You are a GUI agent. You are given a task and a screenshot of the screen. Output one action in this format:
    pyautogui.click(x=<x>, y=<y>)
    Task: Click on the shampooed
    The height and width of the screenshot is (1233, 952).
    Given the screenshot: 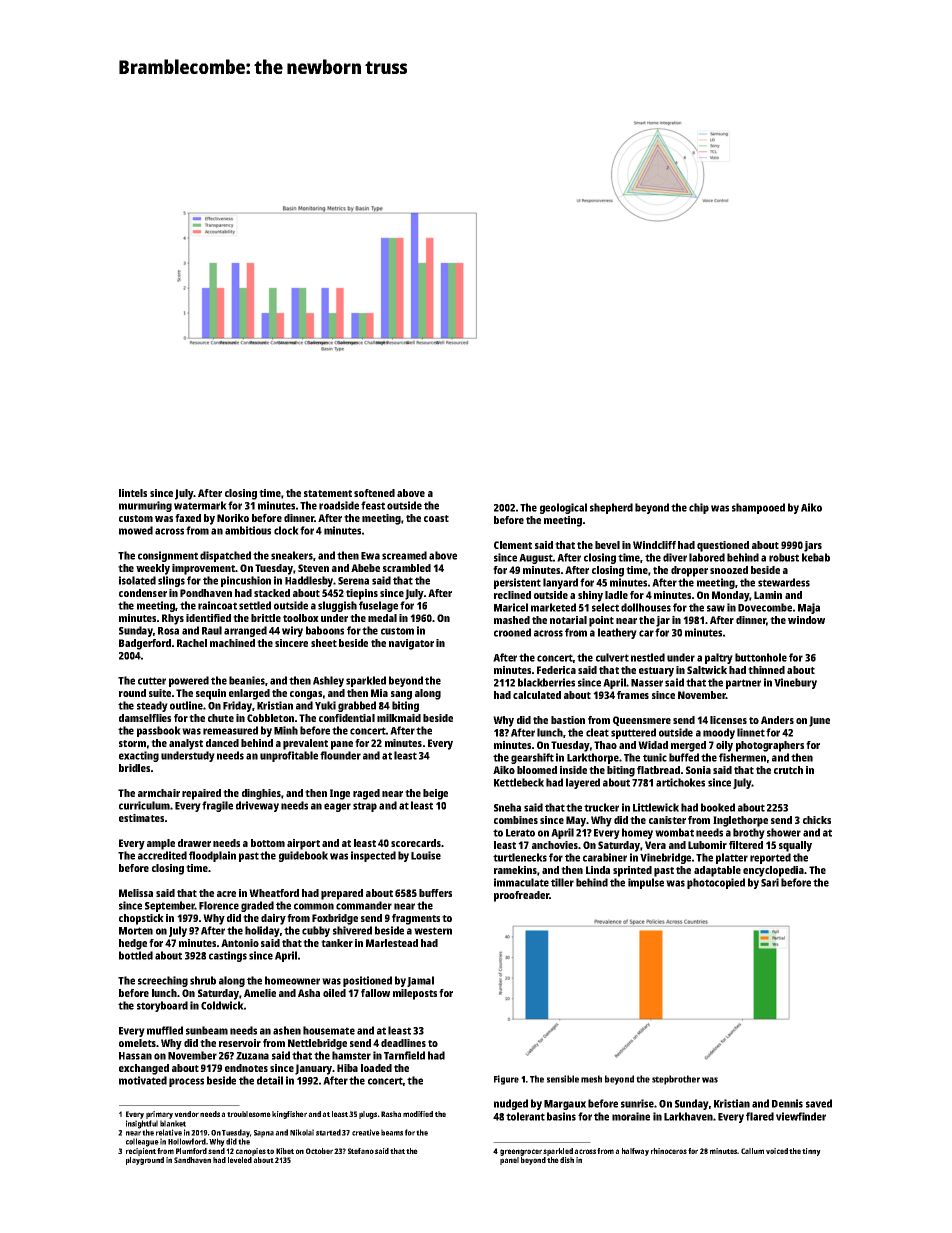 What is the action you would take?
    pyautogui.click(x=758, y=508)
